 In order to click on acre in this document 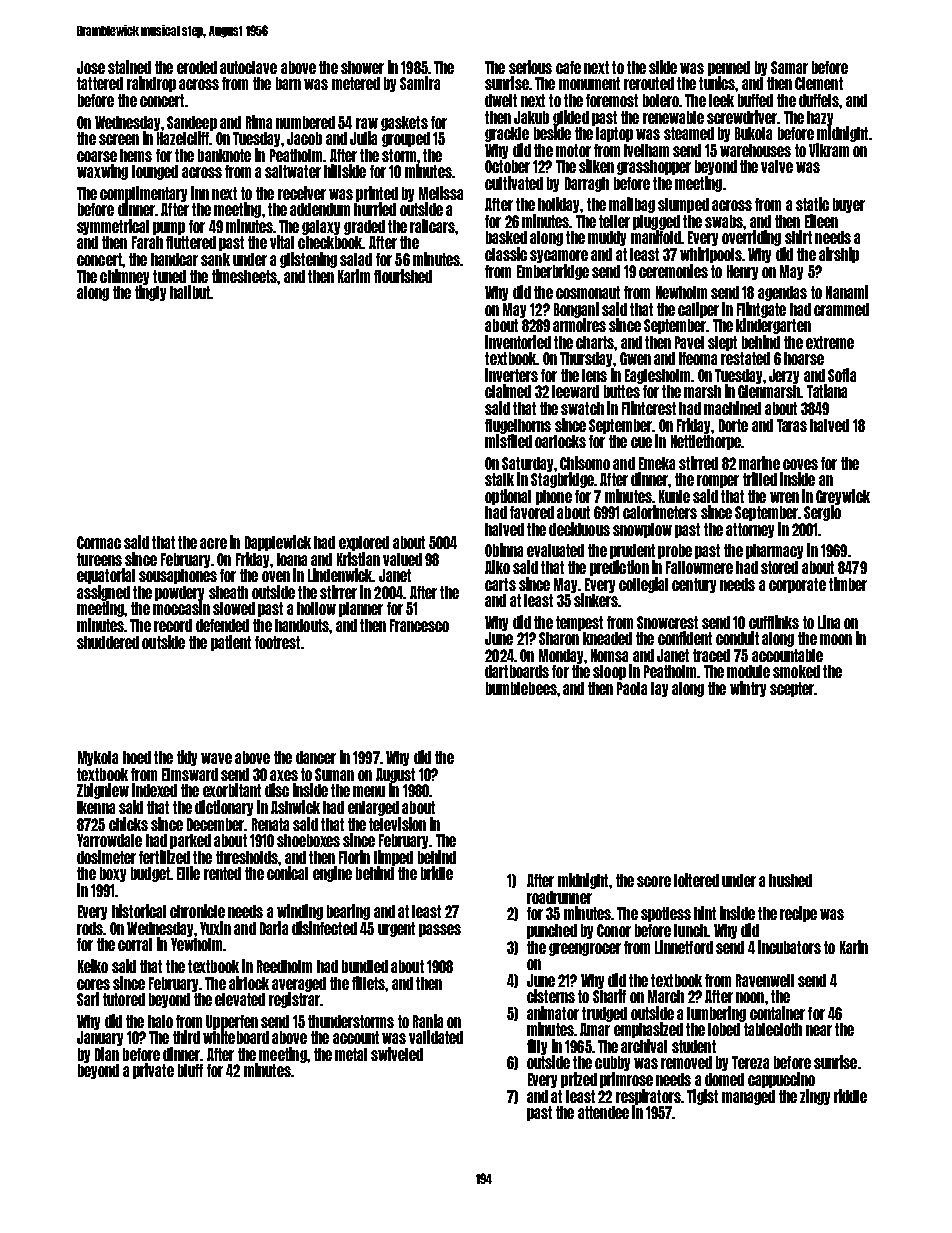, I will do `click(213, 543)`.
